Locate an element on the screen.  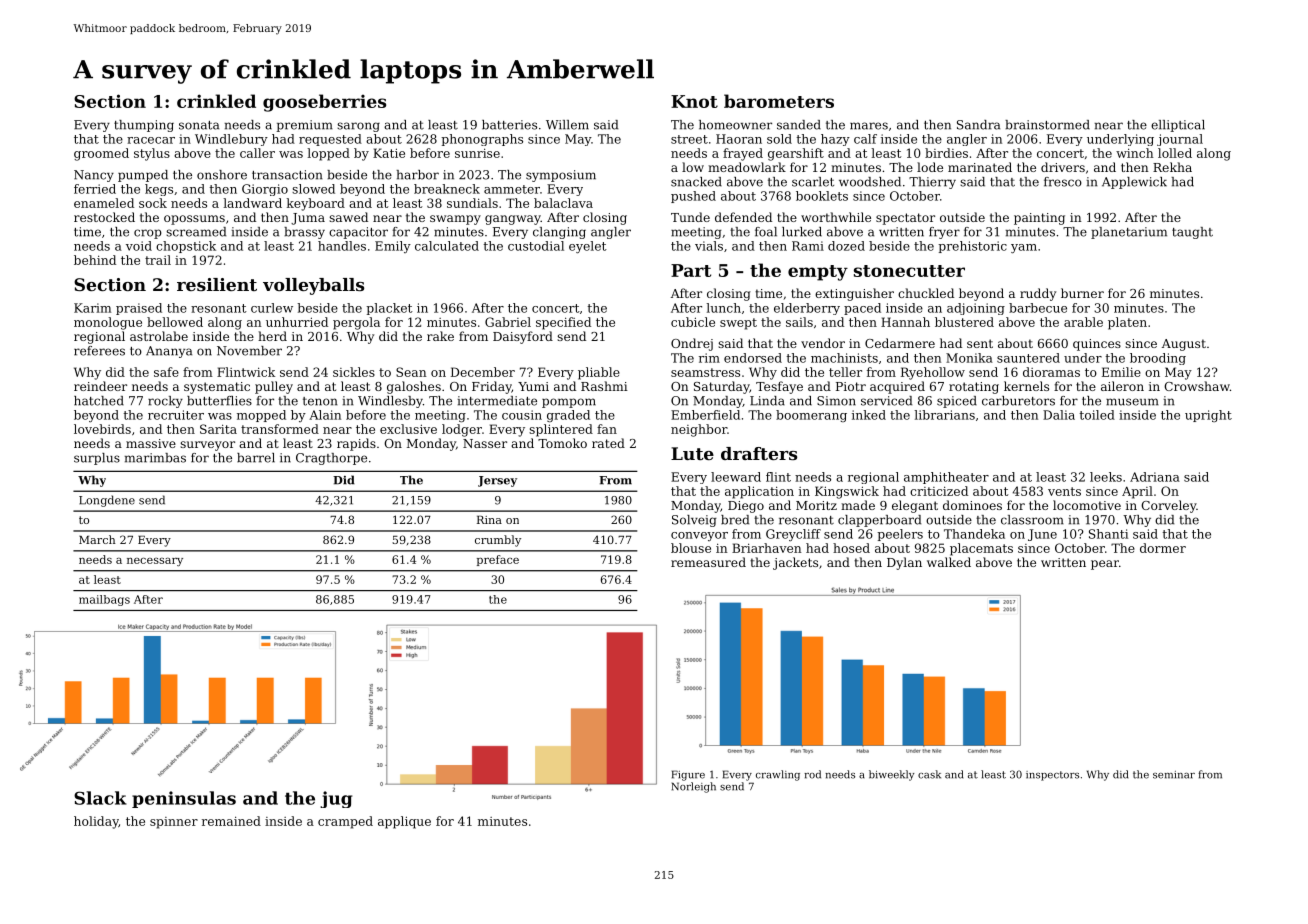
pergola is located at coordinates (356, 323).
